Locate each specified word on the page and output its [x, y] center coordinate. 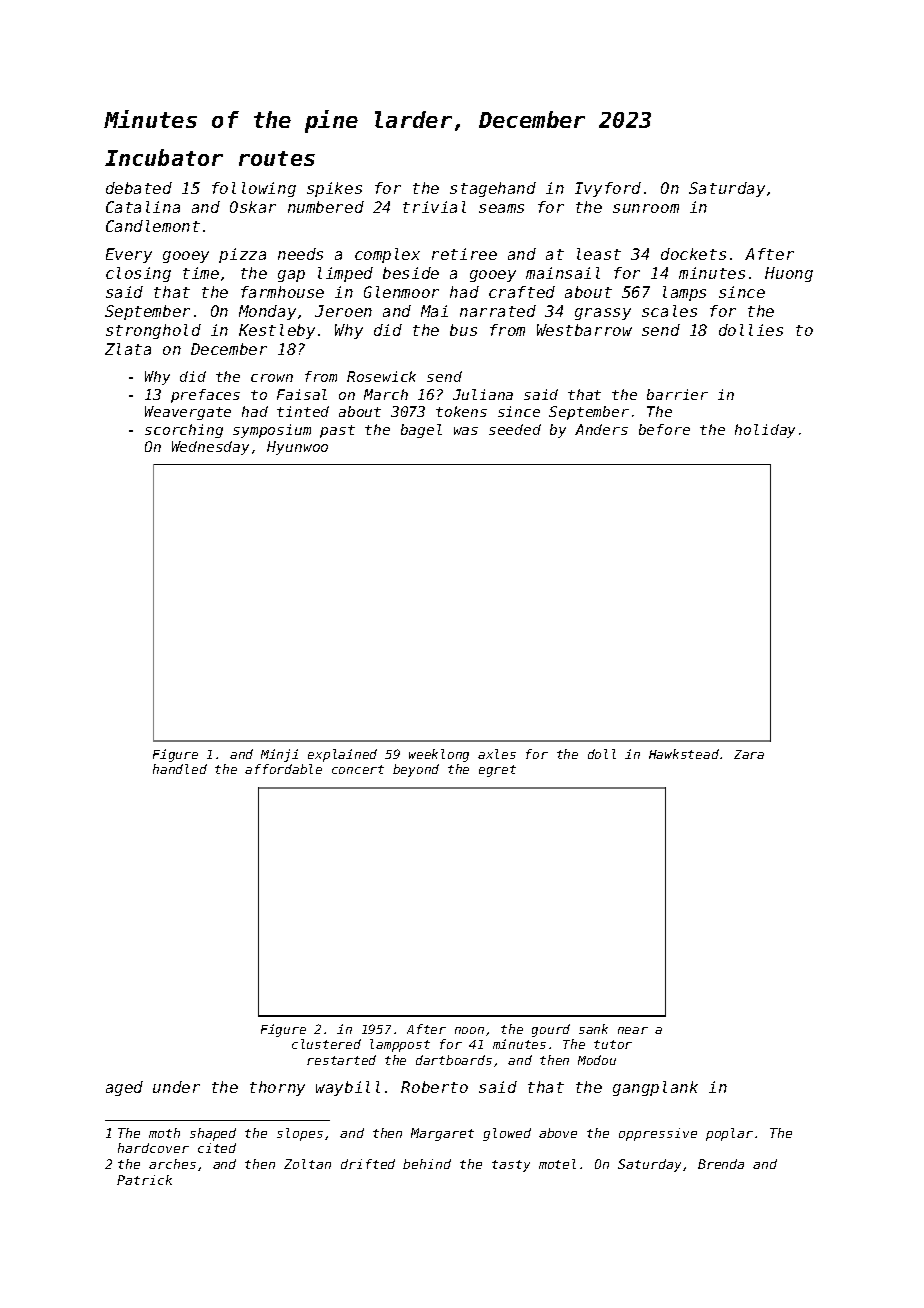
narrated [498, 311]
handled [180, 769]
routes [277, 158]
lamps [684, 293]
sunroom [646, 208]
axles [497, 754]
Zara [749, 754]
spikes [334, 189]
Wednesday [210, 448]
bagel [421, 431]
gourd [551, 1030]
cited [217, 1148]
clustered [326, 1044]
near [633, 1030]
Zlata [128, 349]
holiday [765, 431]
